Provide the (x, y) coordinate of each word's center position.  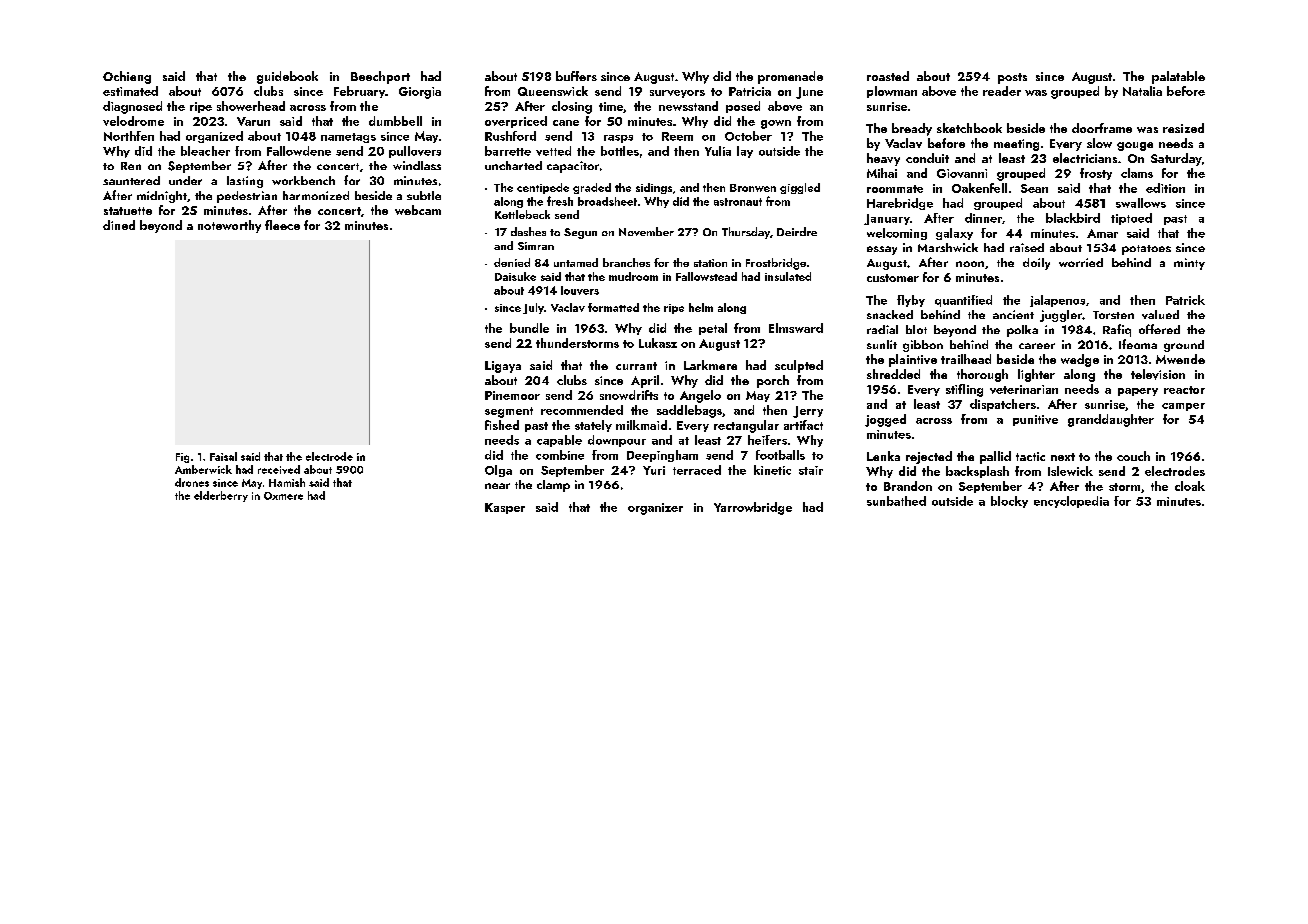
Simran (536, 246)
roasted (888, 76)
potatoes (1146, 250)
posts (1012, 78)
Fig (182, 458)
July (533, 308)
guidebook (287, 77)
